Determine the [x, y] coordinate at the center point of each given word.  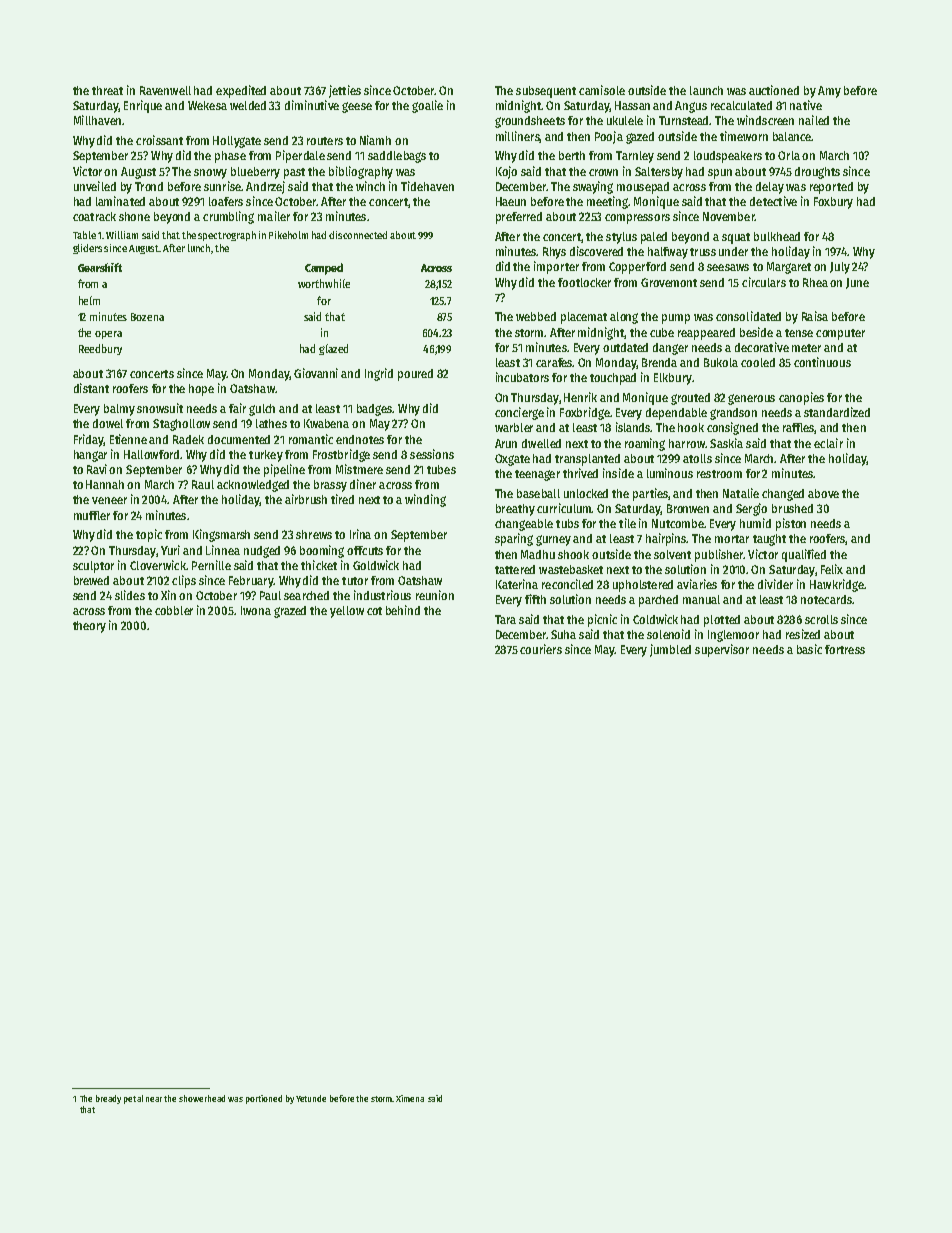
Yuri [170, 550]
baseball [538, 493]
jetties [345, 91]
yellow [347, 612]
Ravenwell [165, 90]
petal [133, 1099]
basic [809, 649]
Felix [832, 569]
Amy [829, 92]
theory [89, 627]
